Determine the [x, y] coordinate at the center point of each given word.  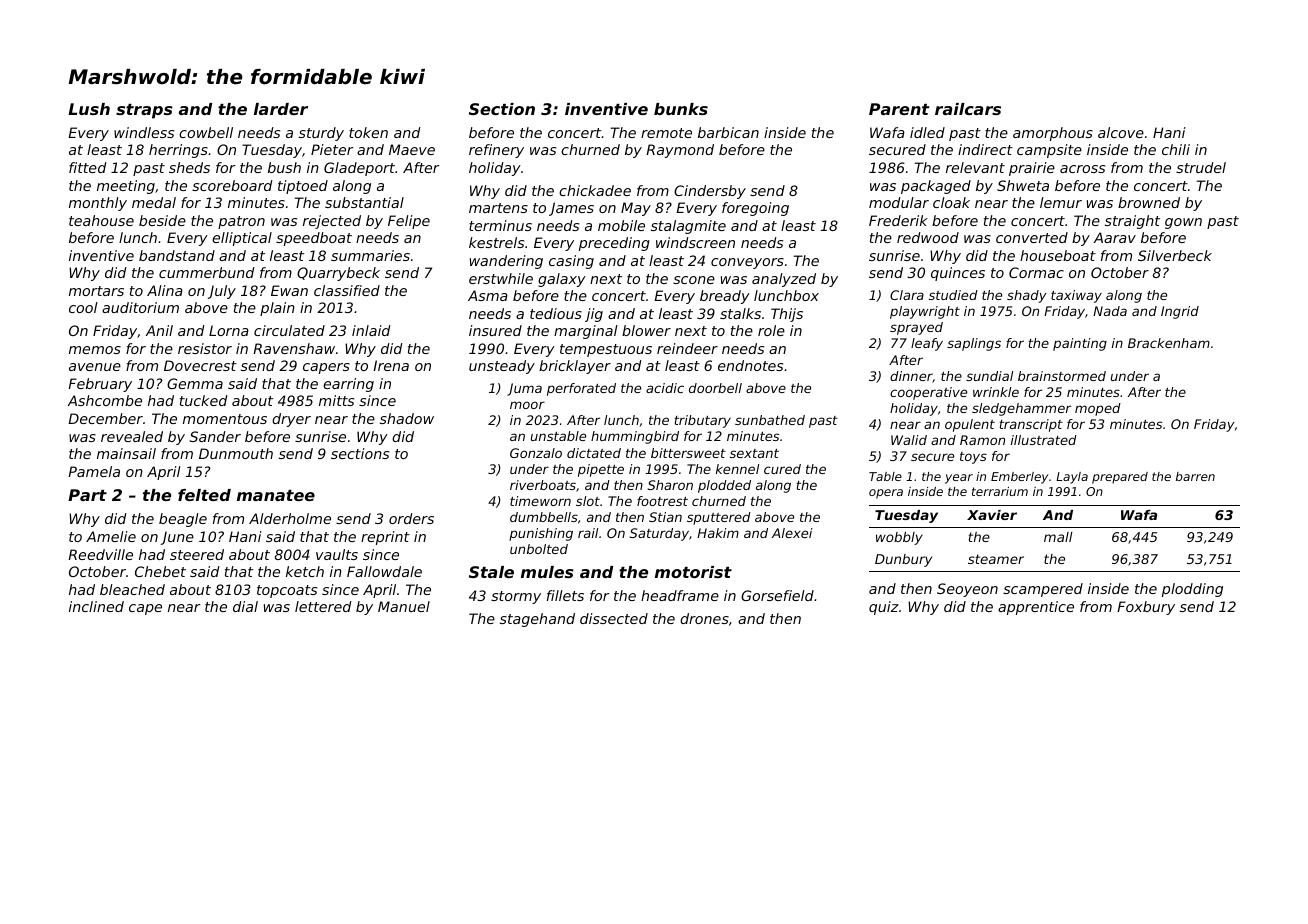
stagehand [537, 620]
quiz [884, 608]
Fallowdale [384, 571]
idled [927, 132]
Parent [899, 109]
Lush [89, 109]
